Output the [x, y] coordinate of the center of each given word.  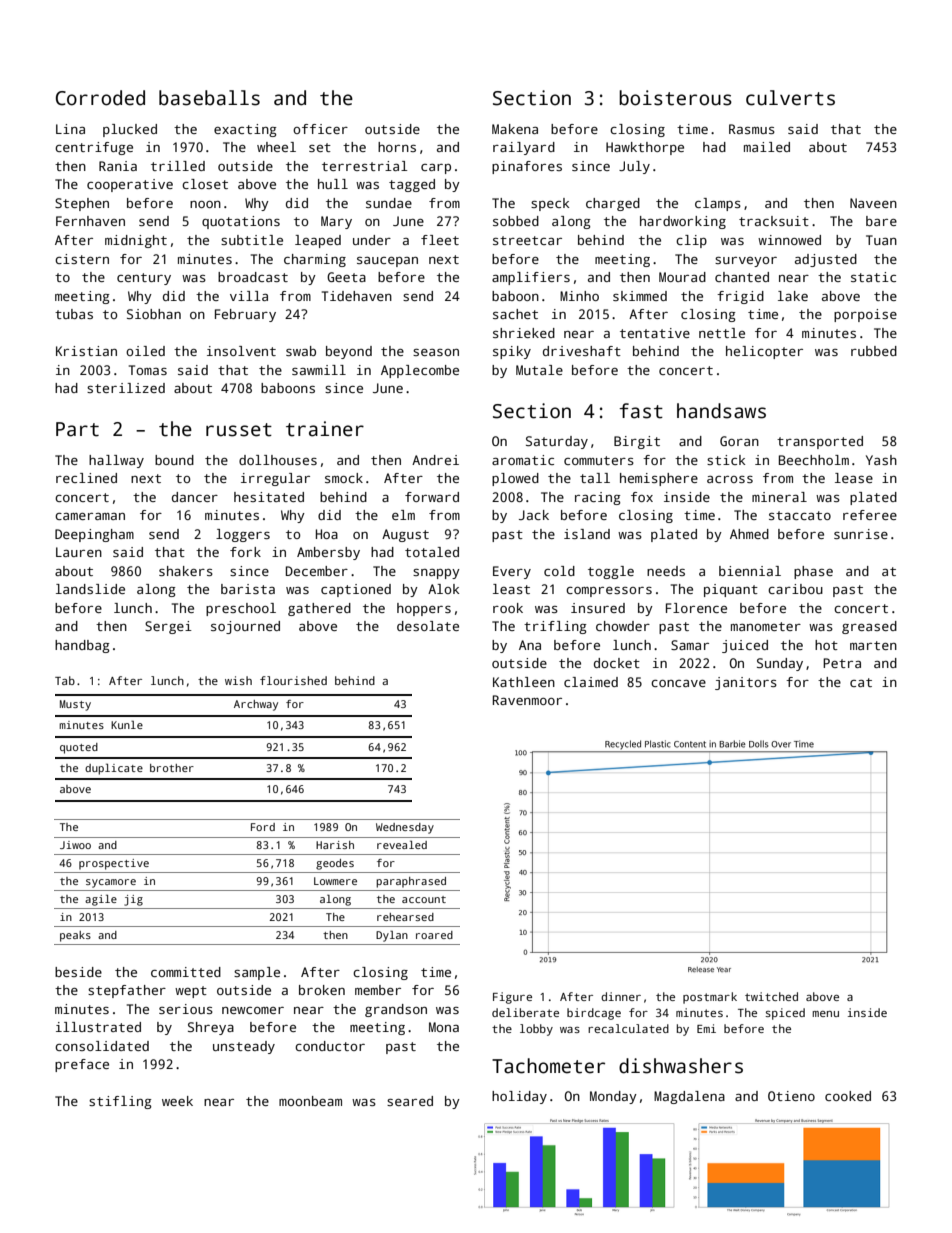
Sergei [168, 627]
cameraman [90, 516]
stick [726, 460]
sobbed [516, 221]
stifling [120, 1102]
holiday [519, 1097]
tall [595, 478]
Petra [842, 663]
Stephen [82, 204]
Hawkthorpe [645, 148]
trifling [555, 627]
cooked [848, 1096]
